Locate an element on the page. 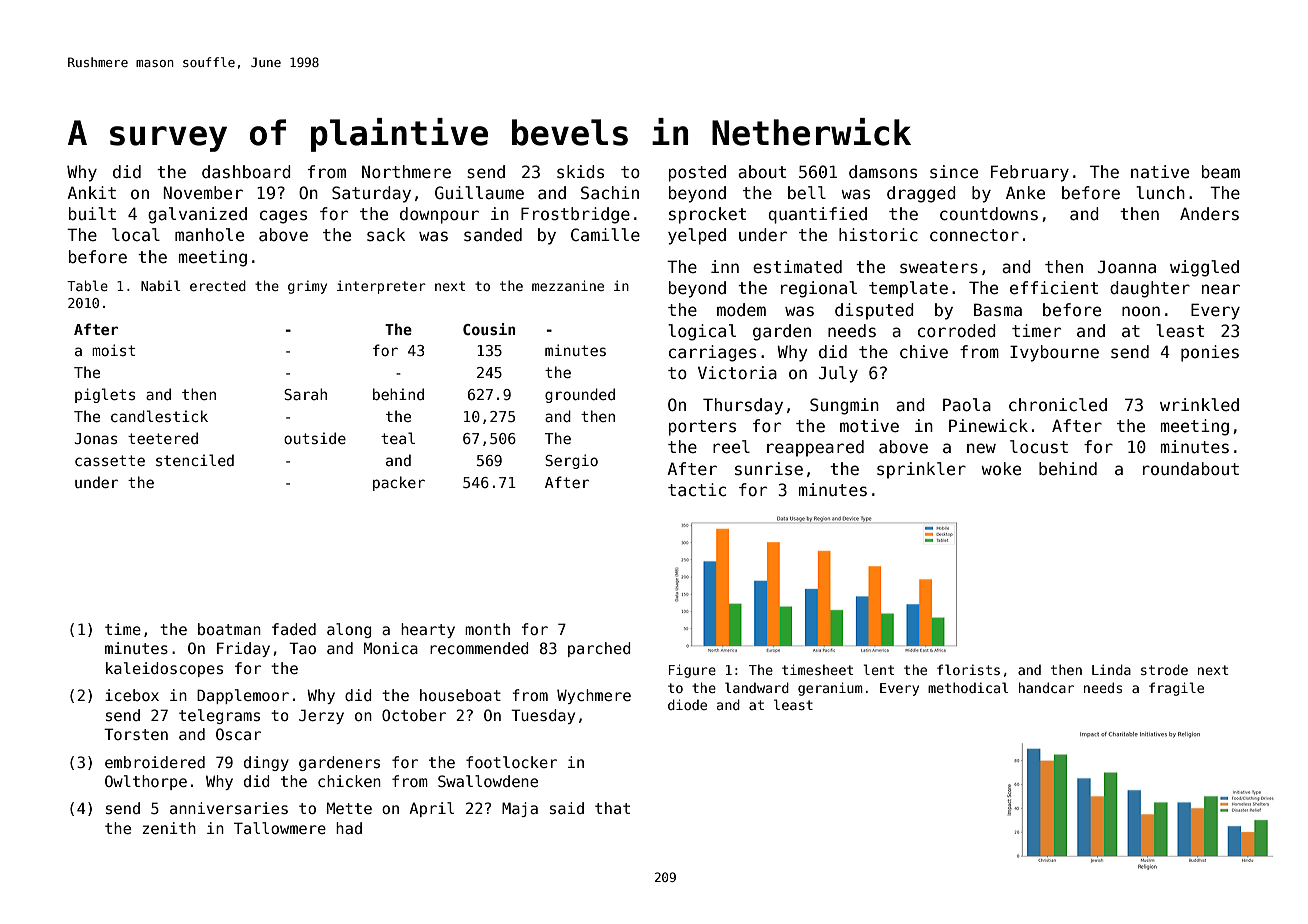 This page has width=1308, height=924. methodical is located at coordinates (968, 687).
